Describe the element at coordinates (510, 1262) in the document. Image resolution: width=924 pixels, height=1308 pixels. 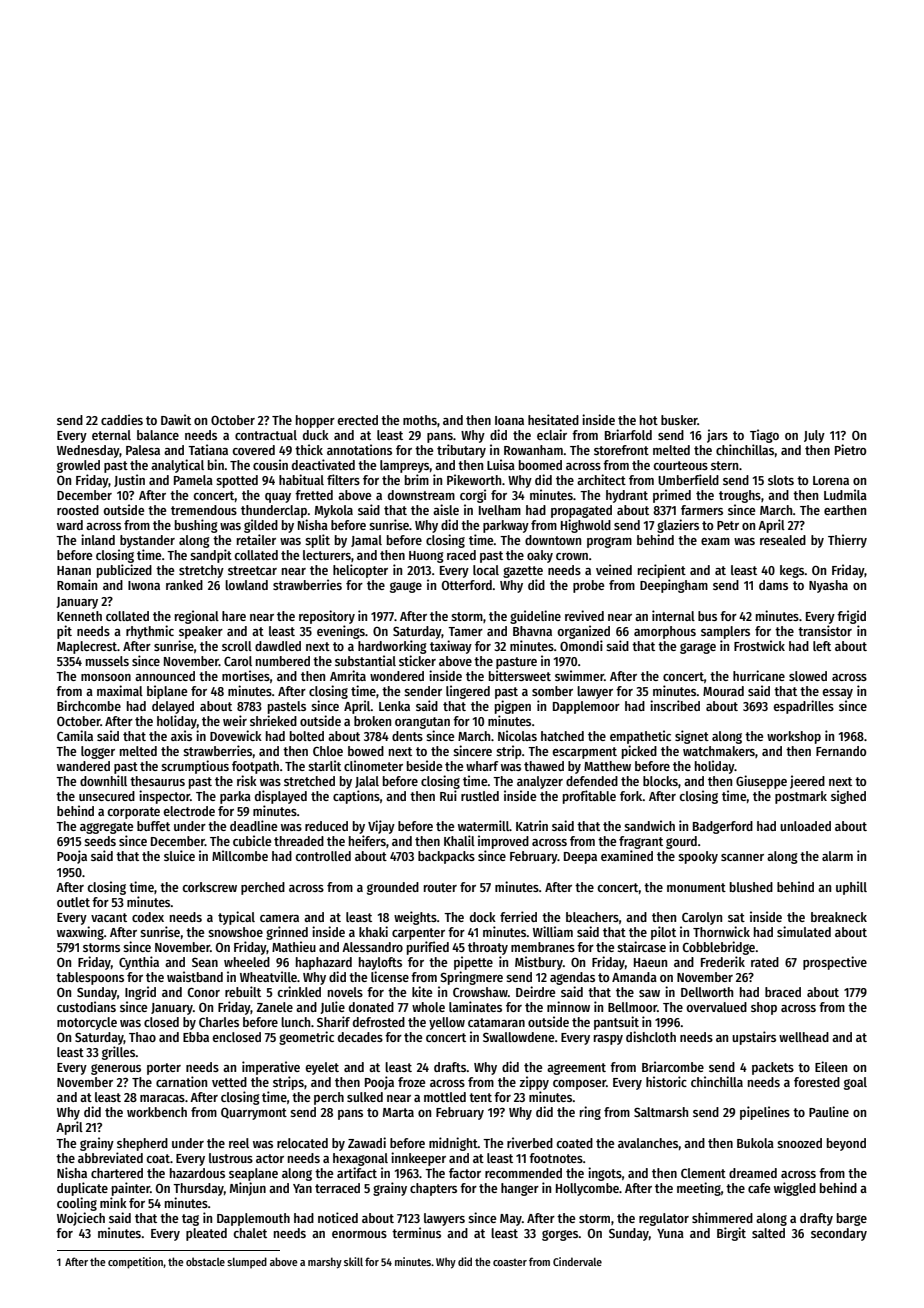
I see `coaster` at that location.
